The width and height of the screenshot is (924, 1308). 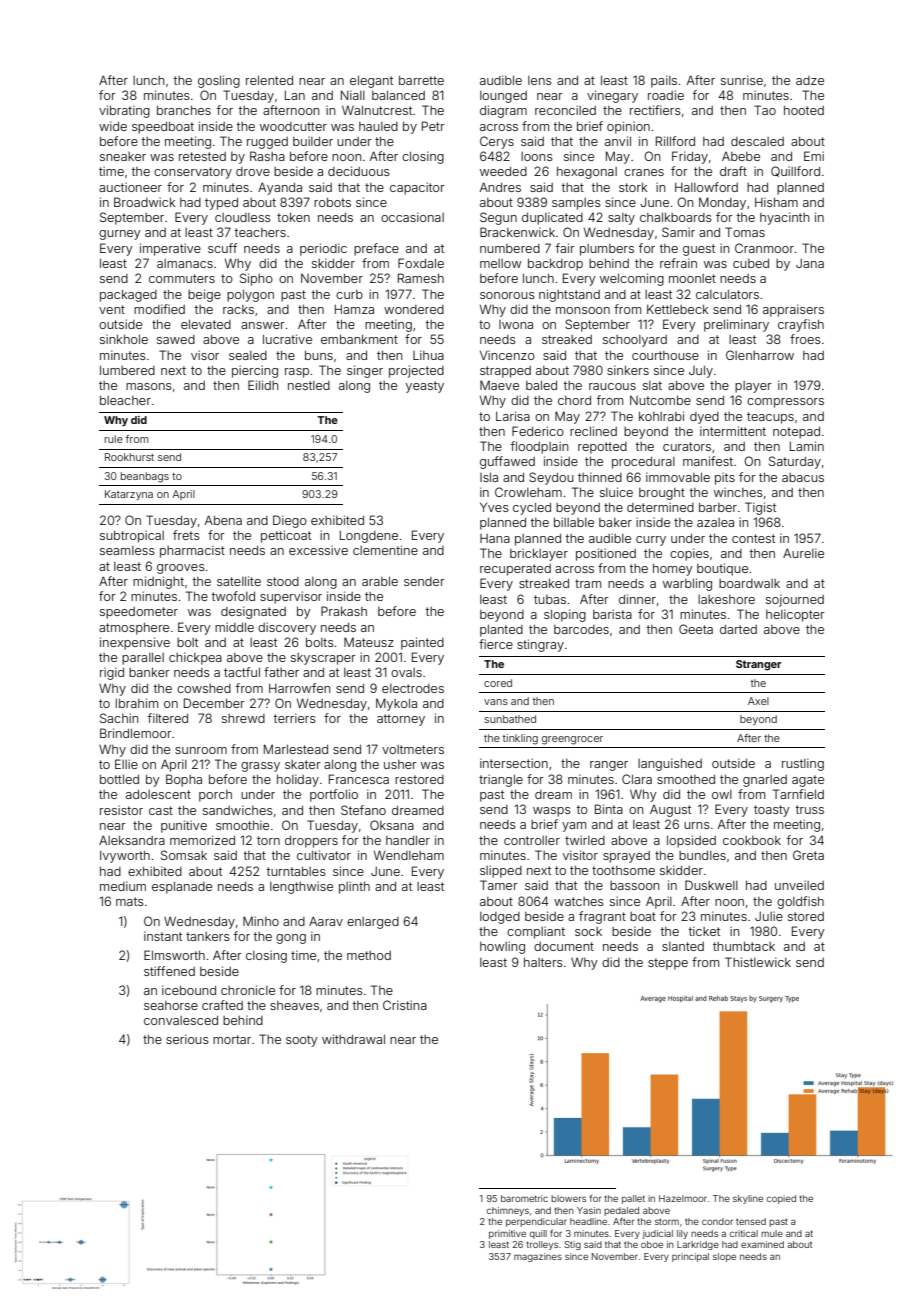 I want to click on nightstand, so click(x=569, y=295).
